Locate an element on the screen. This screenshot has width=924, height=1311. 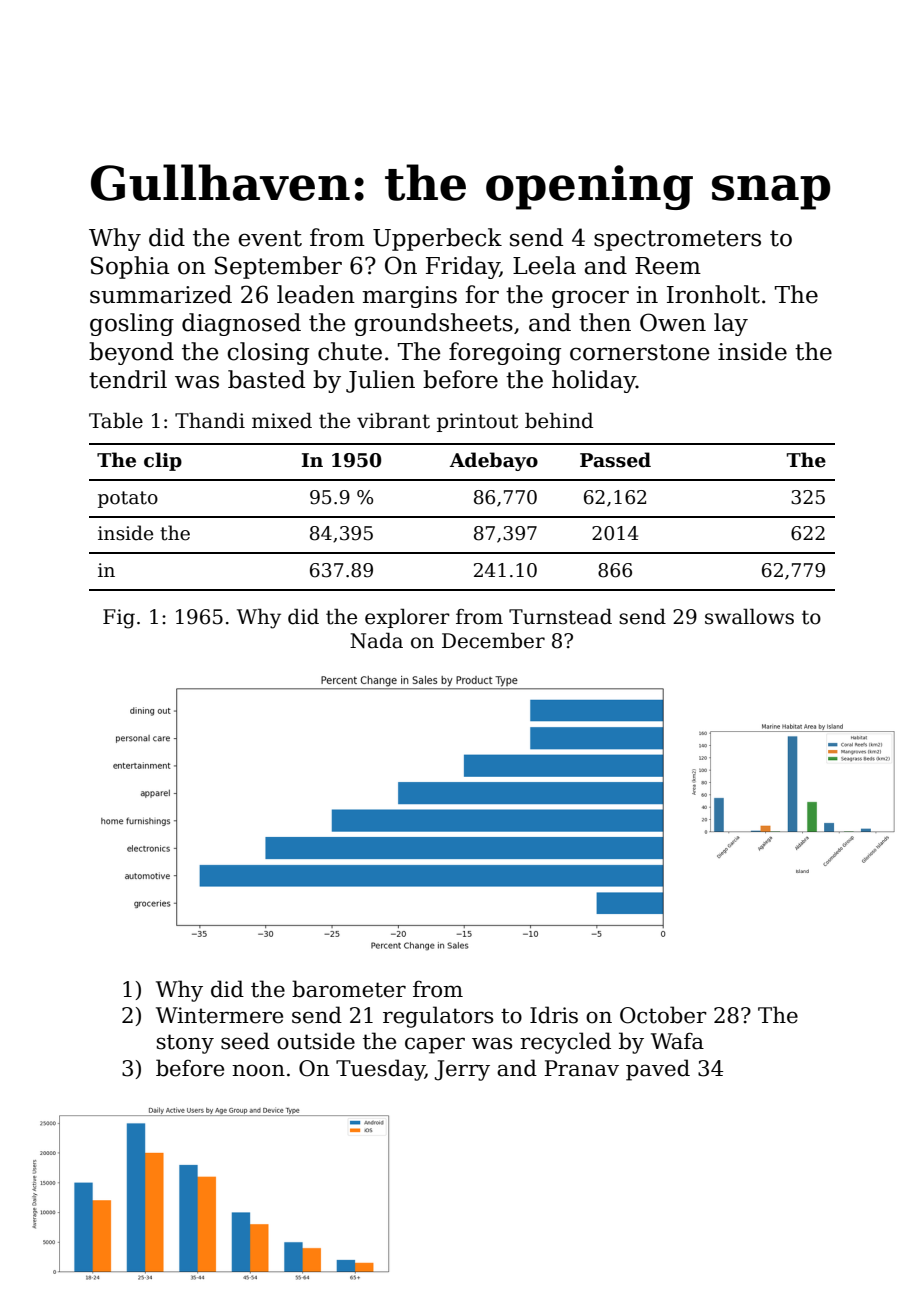
barometer is located at coordinates (349, 989).
